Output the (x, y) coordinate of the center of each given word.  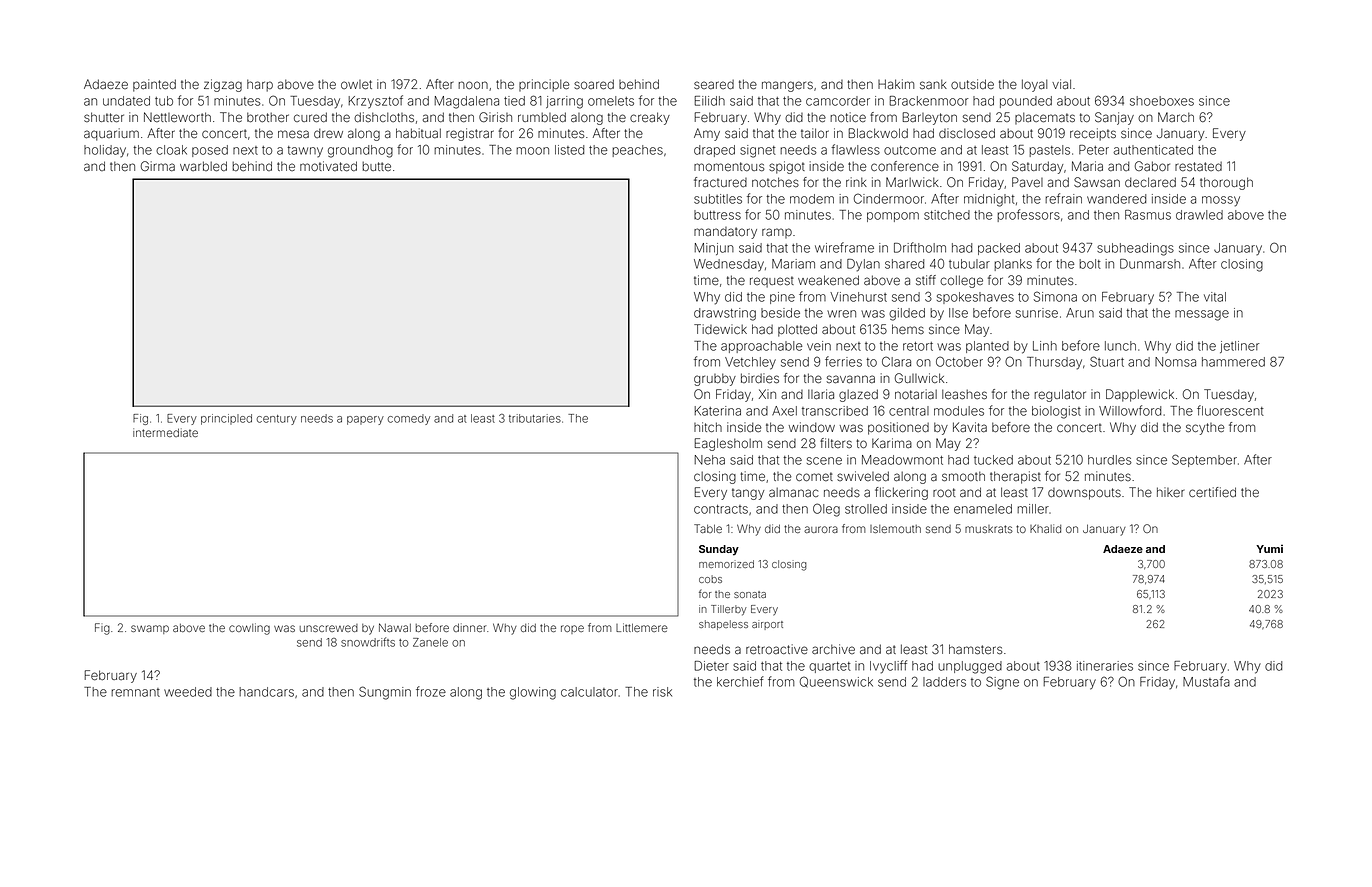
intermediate (165, 432)
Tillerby (729, 610)
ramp (777, 233)
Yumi (1269, 548)
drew (328, 133)
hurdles (1110, 460)
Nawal (395, 627)
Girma (158, 166)
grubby (715, 379)
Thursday (1054, 363)
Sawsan (1097, 182)
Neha (709, 460)
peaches (637, 151)
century (277, 420)
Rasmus (1148, 215)
